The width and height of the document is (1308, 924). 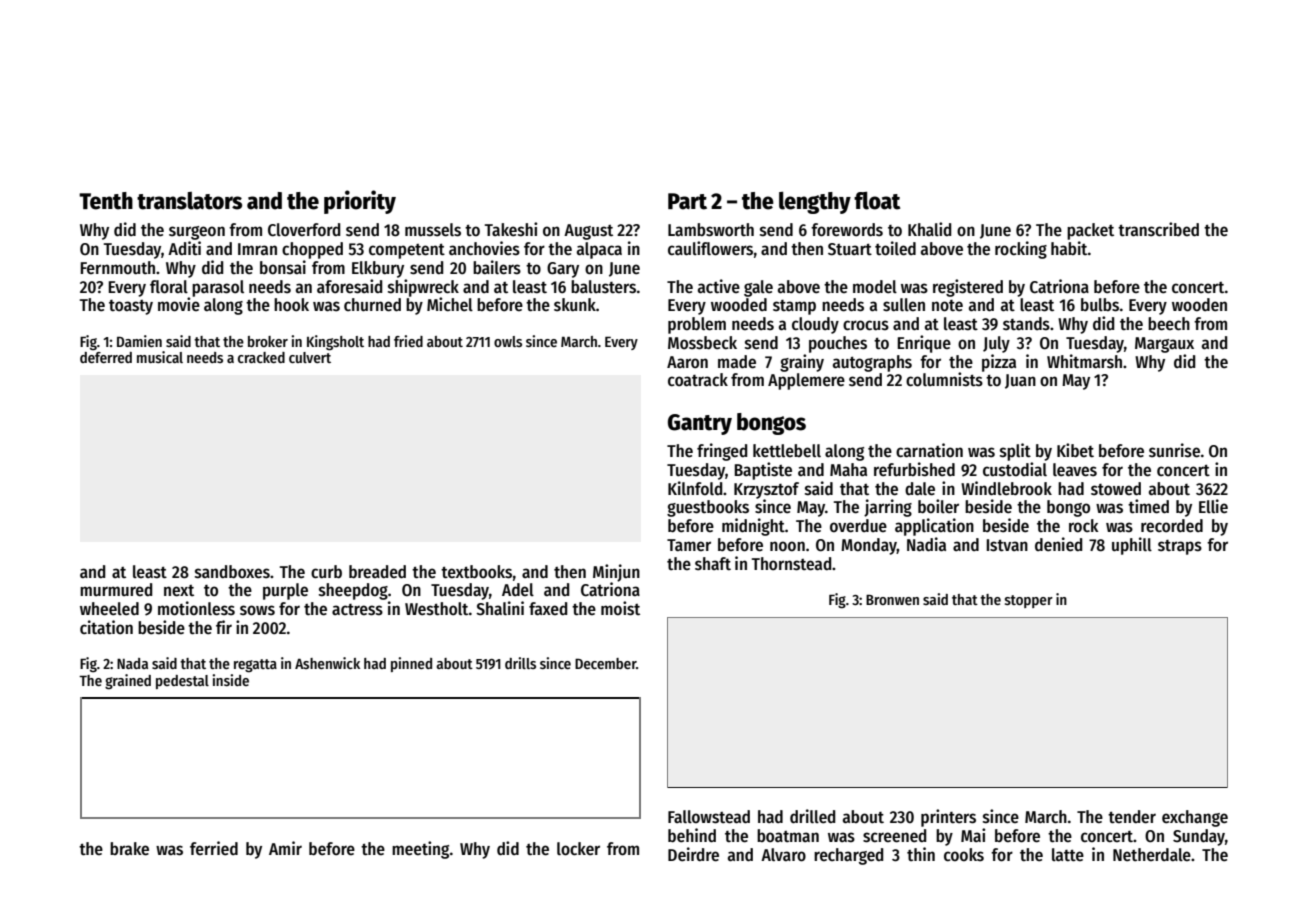 What do you see at coordinates (232, 572) in the document?
I see `sandboxes` at bounding box center [232, 572].
